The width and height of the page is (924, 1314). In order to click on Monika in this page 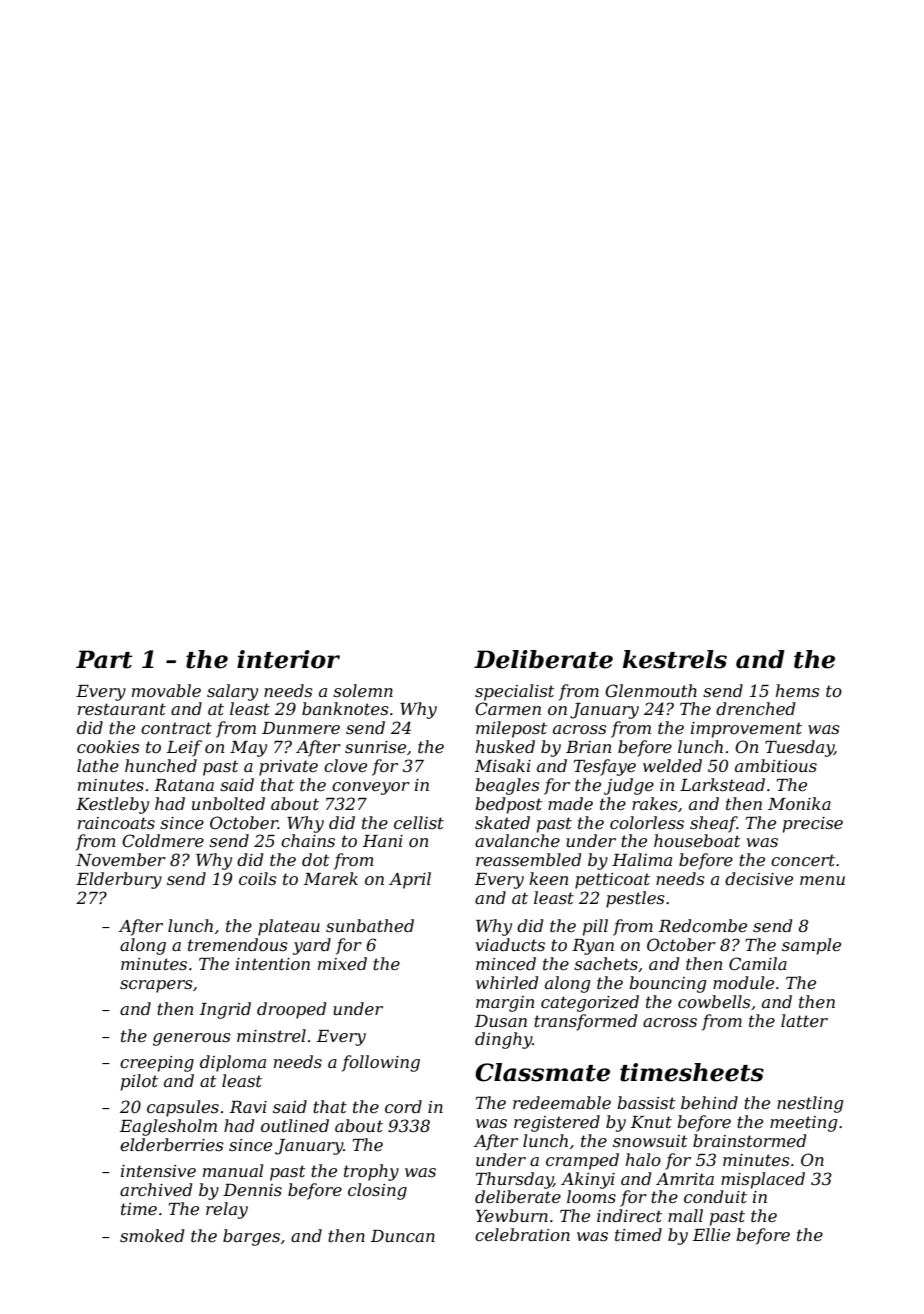, I will do `click(799, 803)`.
